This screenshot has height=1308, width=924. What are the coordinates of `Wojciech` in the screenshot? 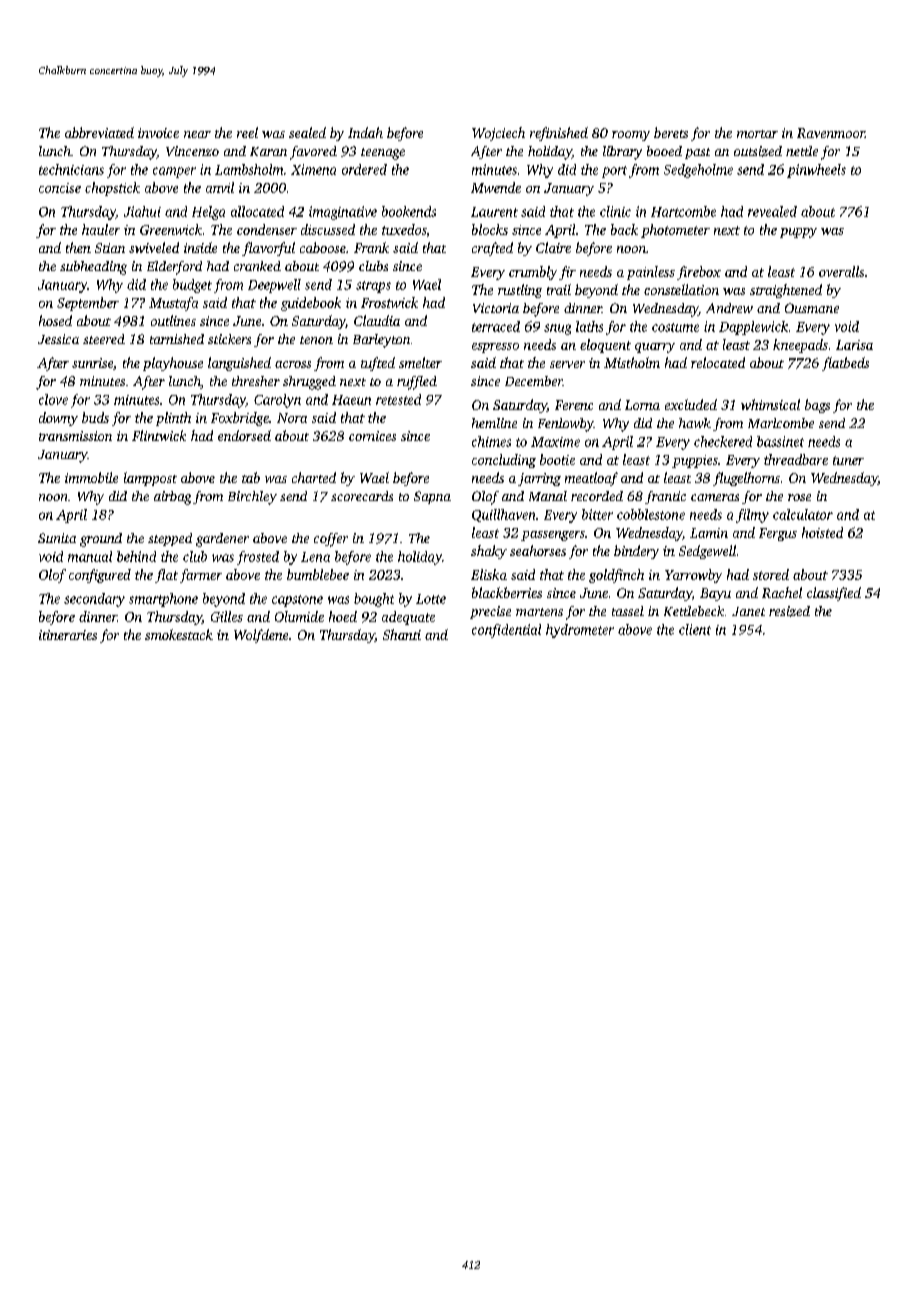 It's located at (498, 134).
